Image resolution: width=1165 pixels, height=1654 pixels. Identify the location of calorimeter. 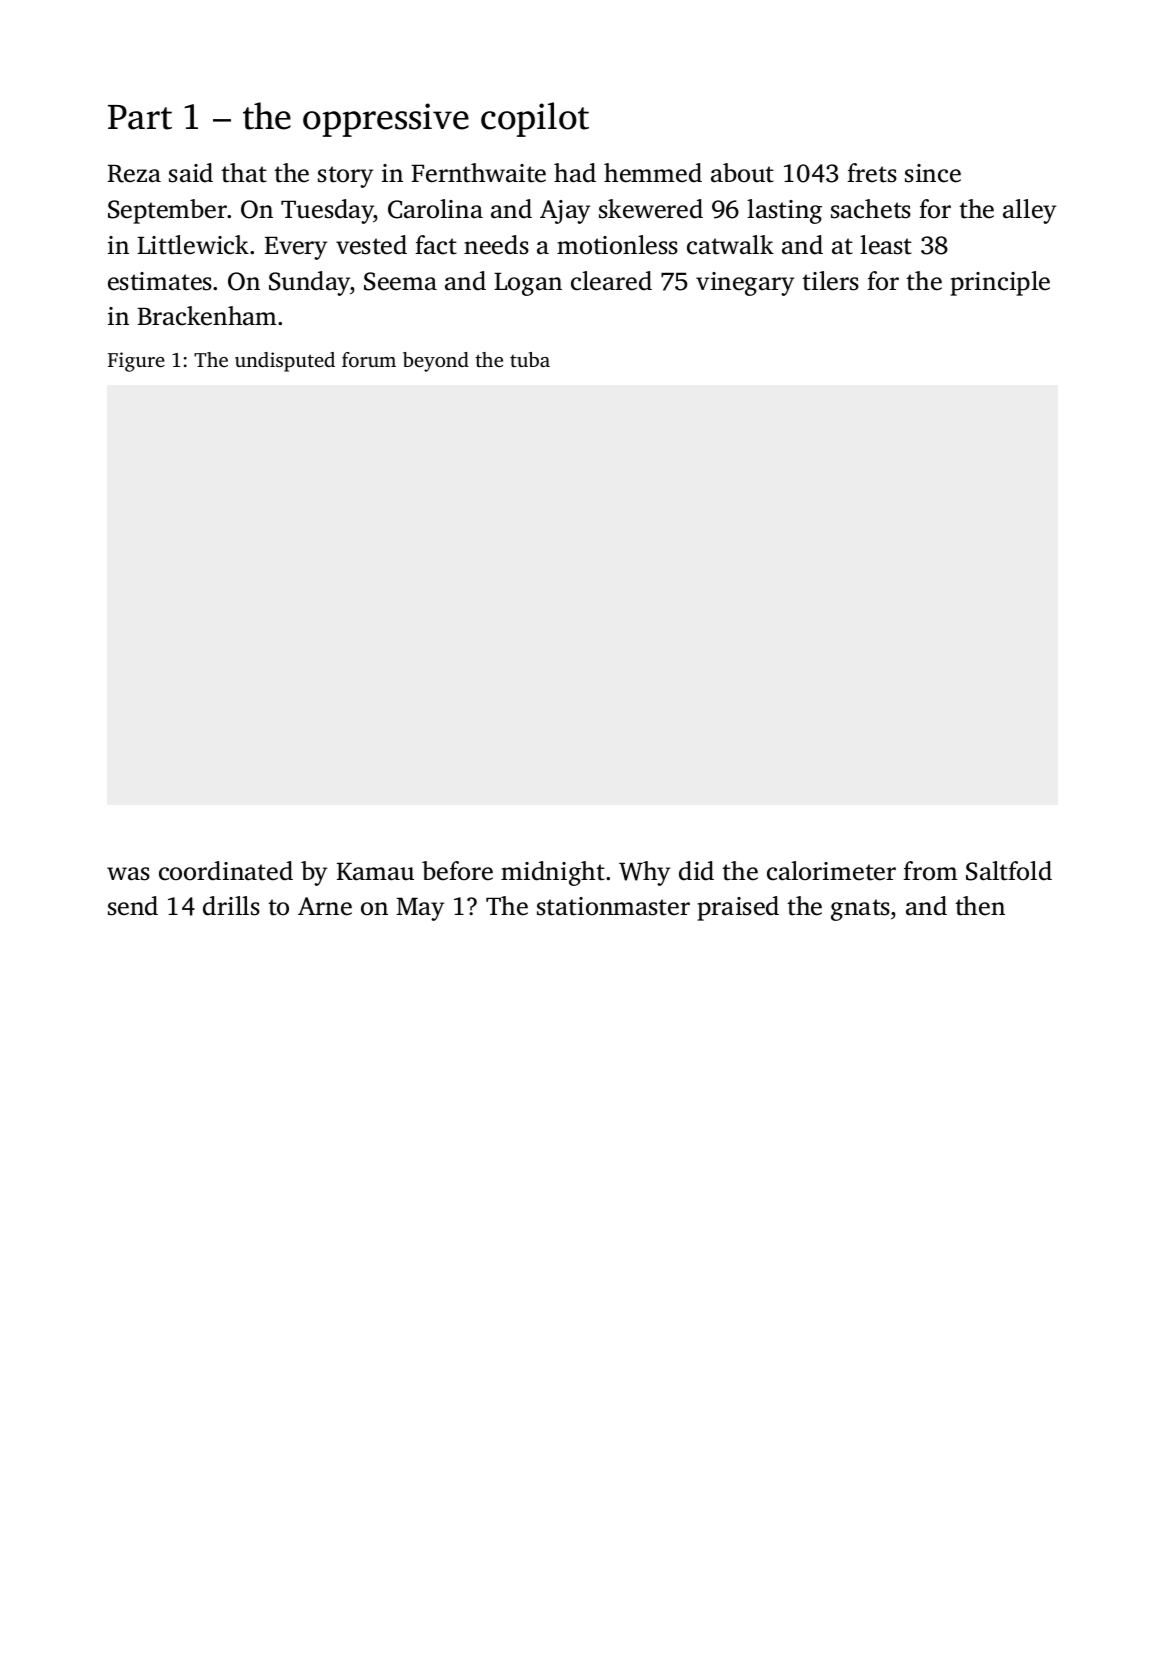
(831, 871).
